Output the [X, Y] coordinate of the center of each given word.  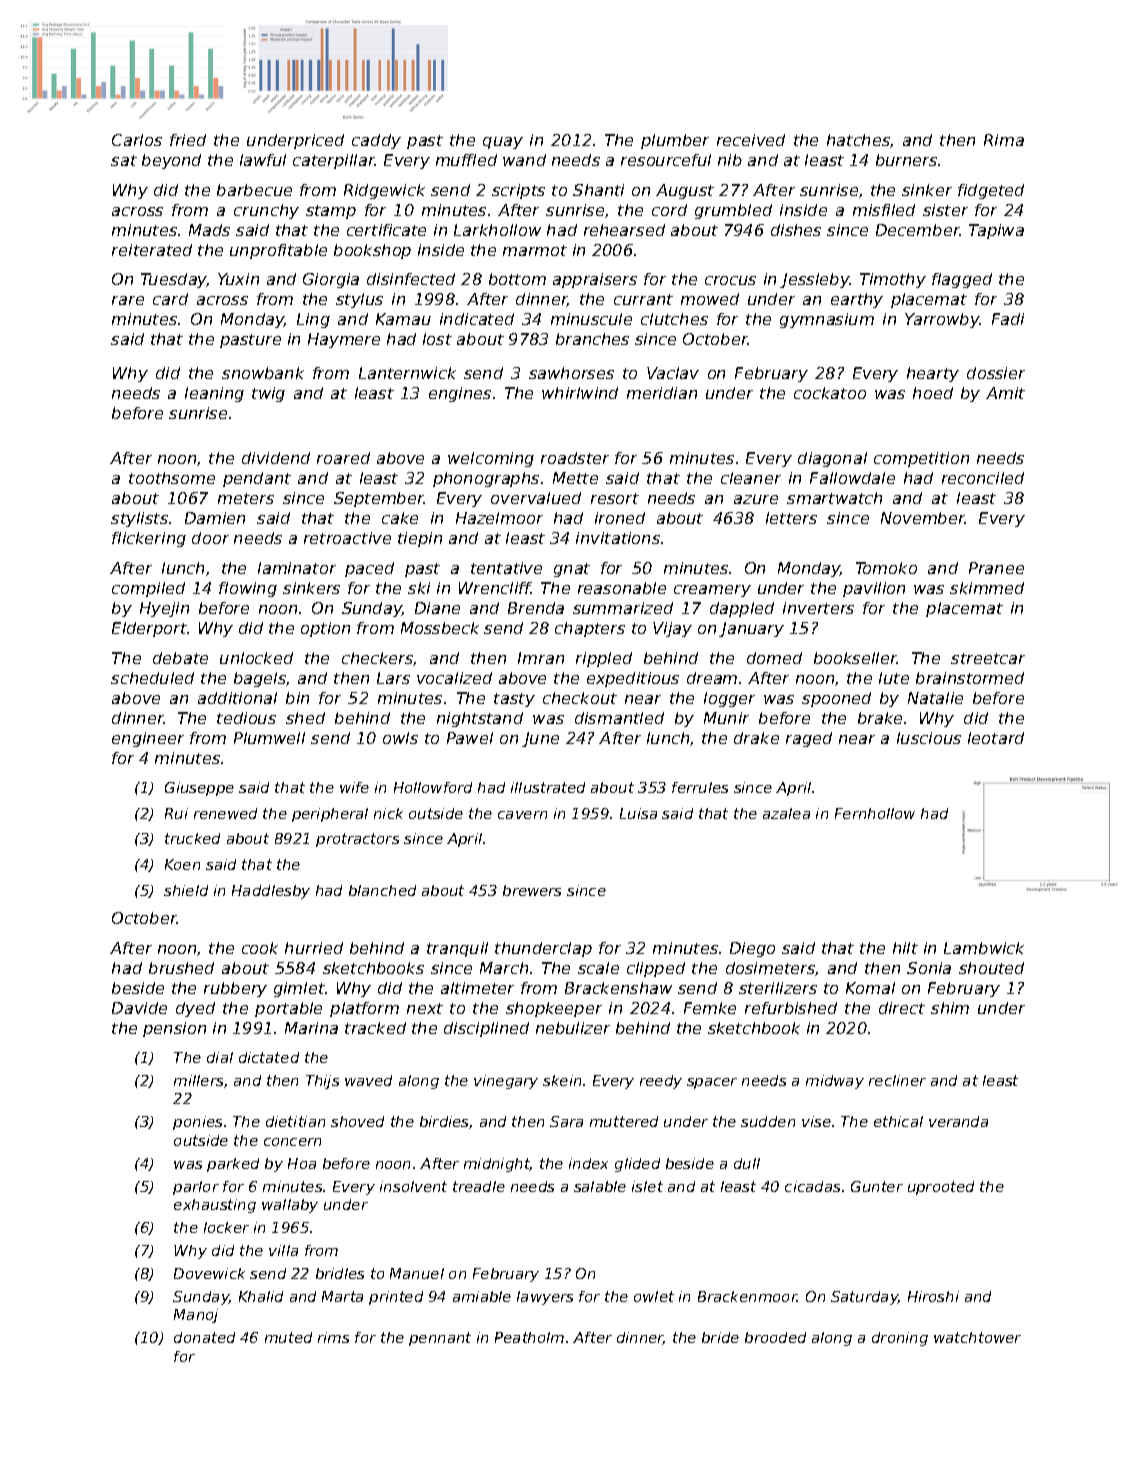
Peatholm [529, 1337]
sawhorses [571, 373]
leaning [214, 394]
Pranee [996, 568]
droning [900, 1339]
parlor [196, 1188]
